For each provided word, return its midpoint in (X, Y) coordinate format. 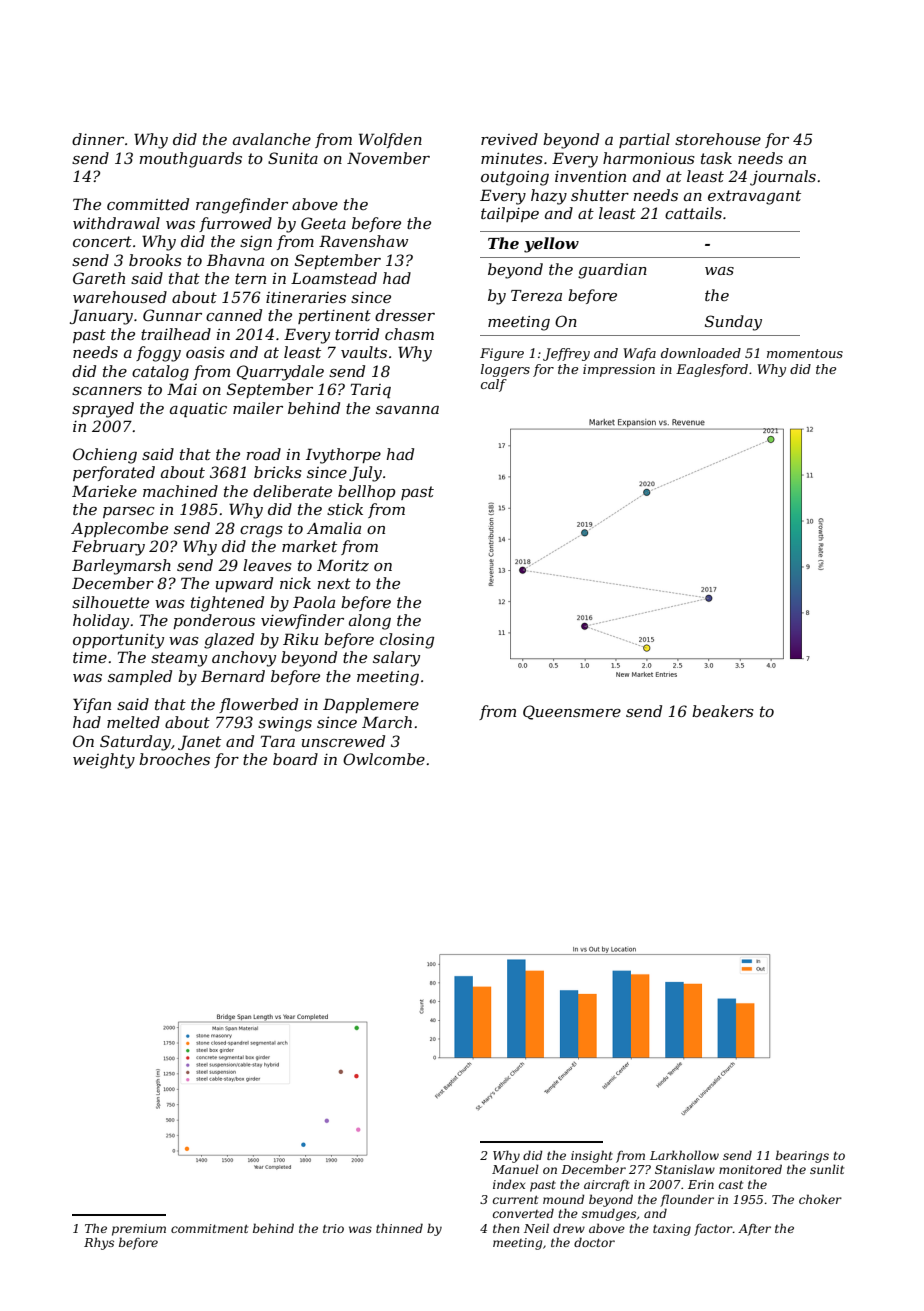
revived (509, 139)
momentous (805, 353)
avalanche (272, 139)
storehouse (718, 139)
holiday (101, 622)
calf (494, 385)
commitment (209, 1228)
